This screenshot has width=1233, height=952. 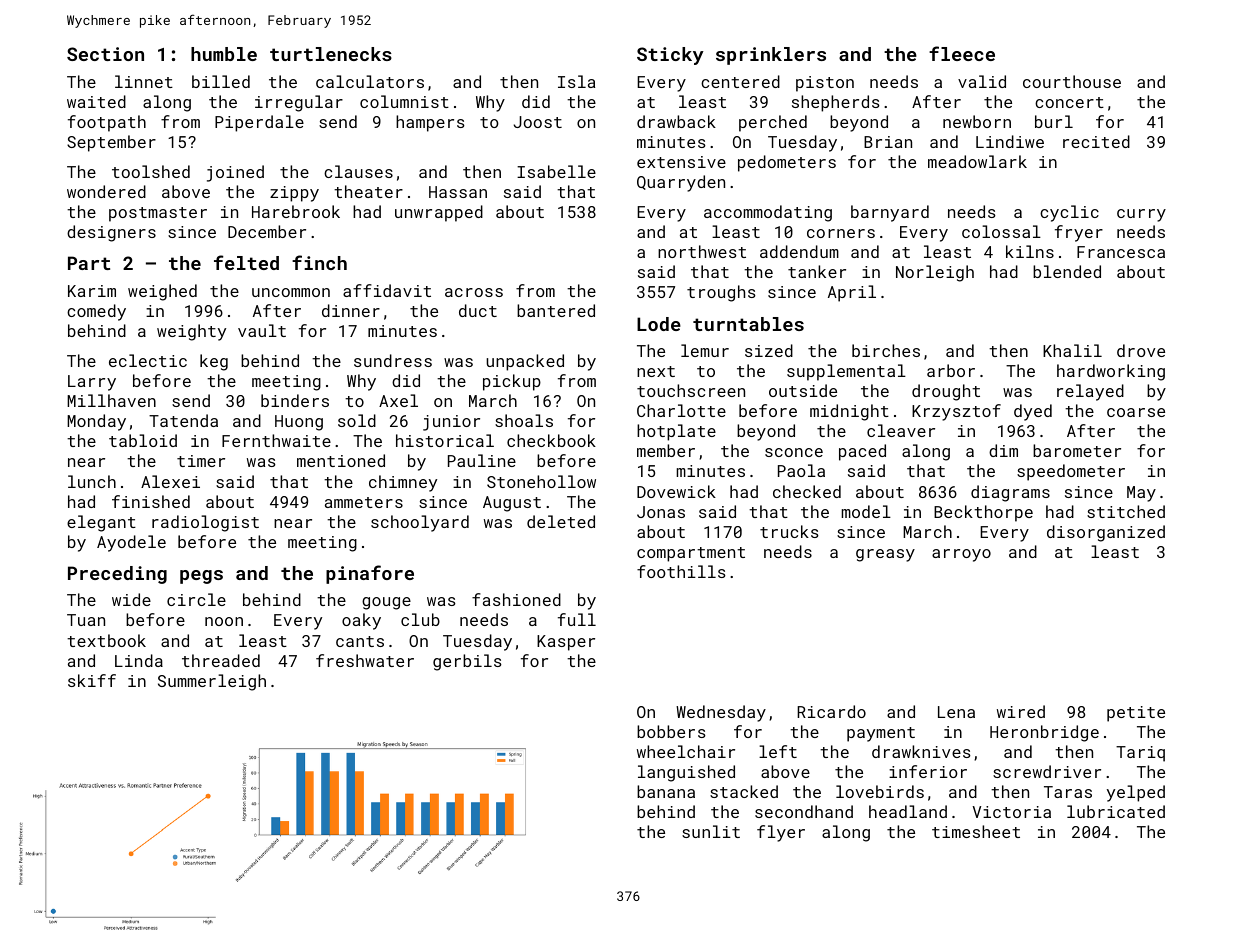 I want to click on weighty, so click(x=191, y=332).
